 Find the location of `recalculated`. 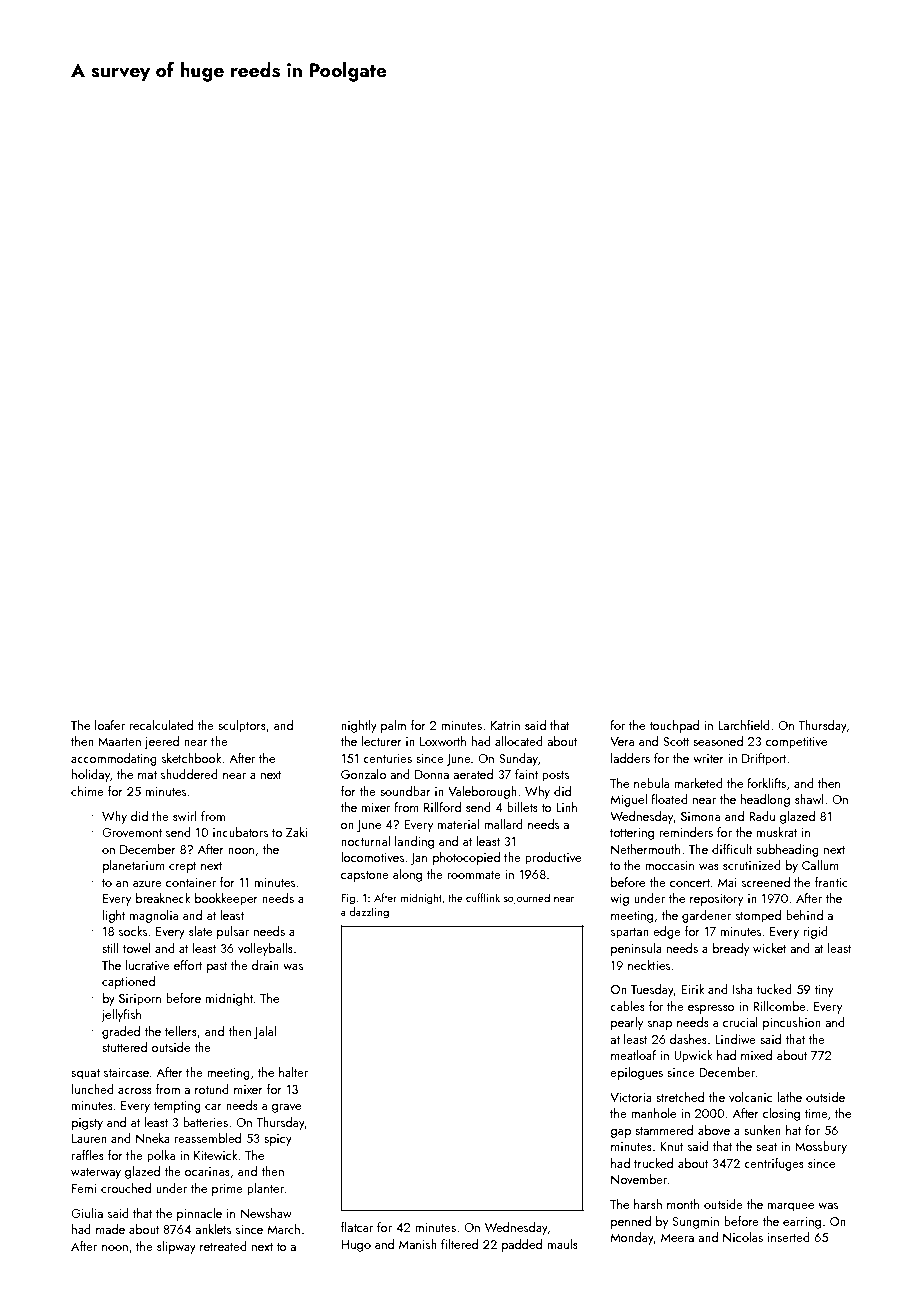

recalculated is located at coordinates (161, 725).
